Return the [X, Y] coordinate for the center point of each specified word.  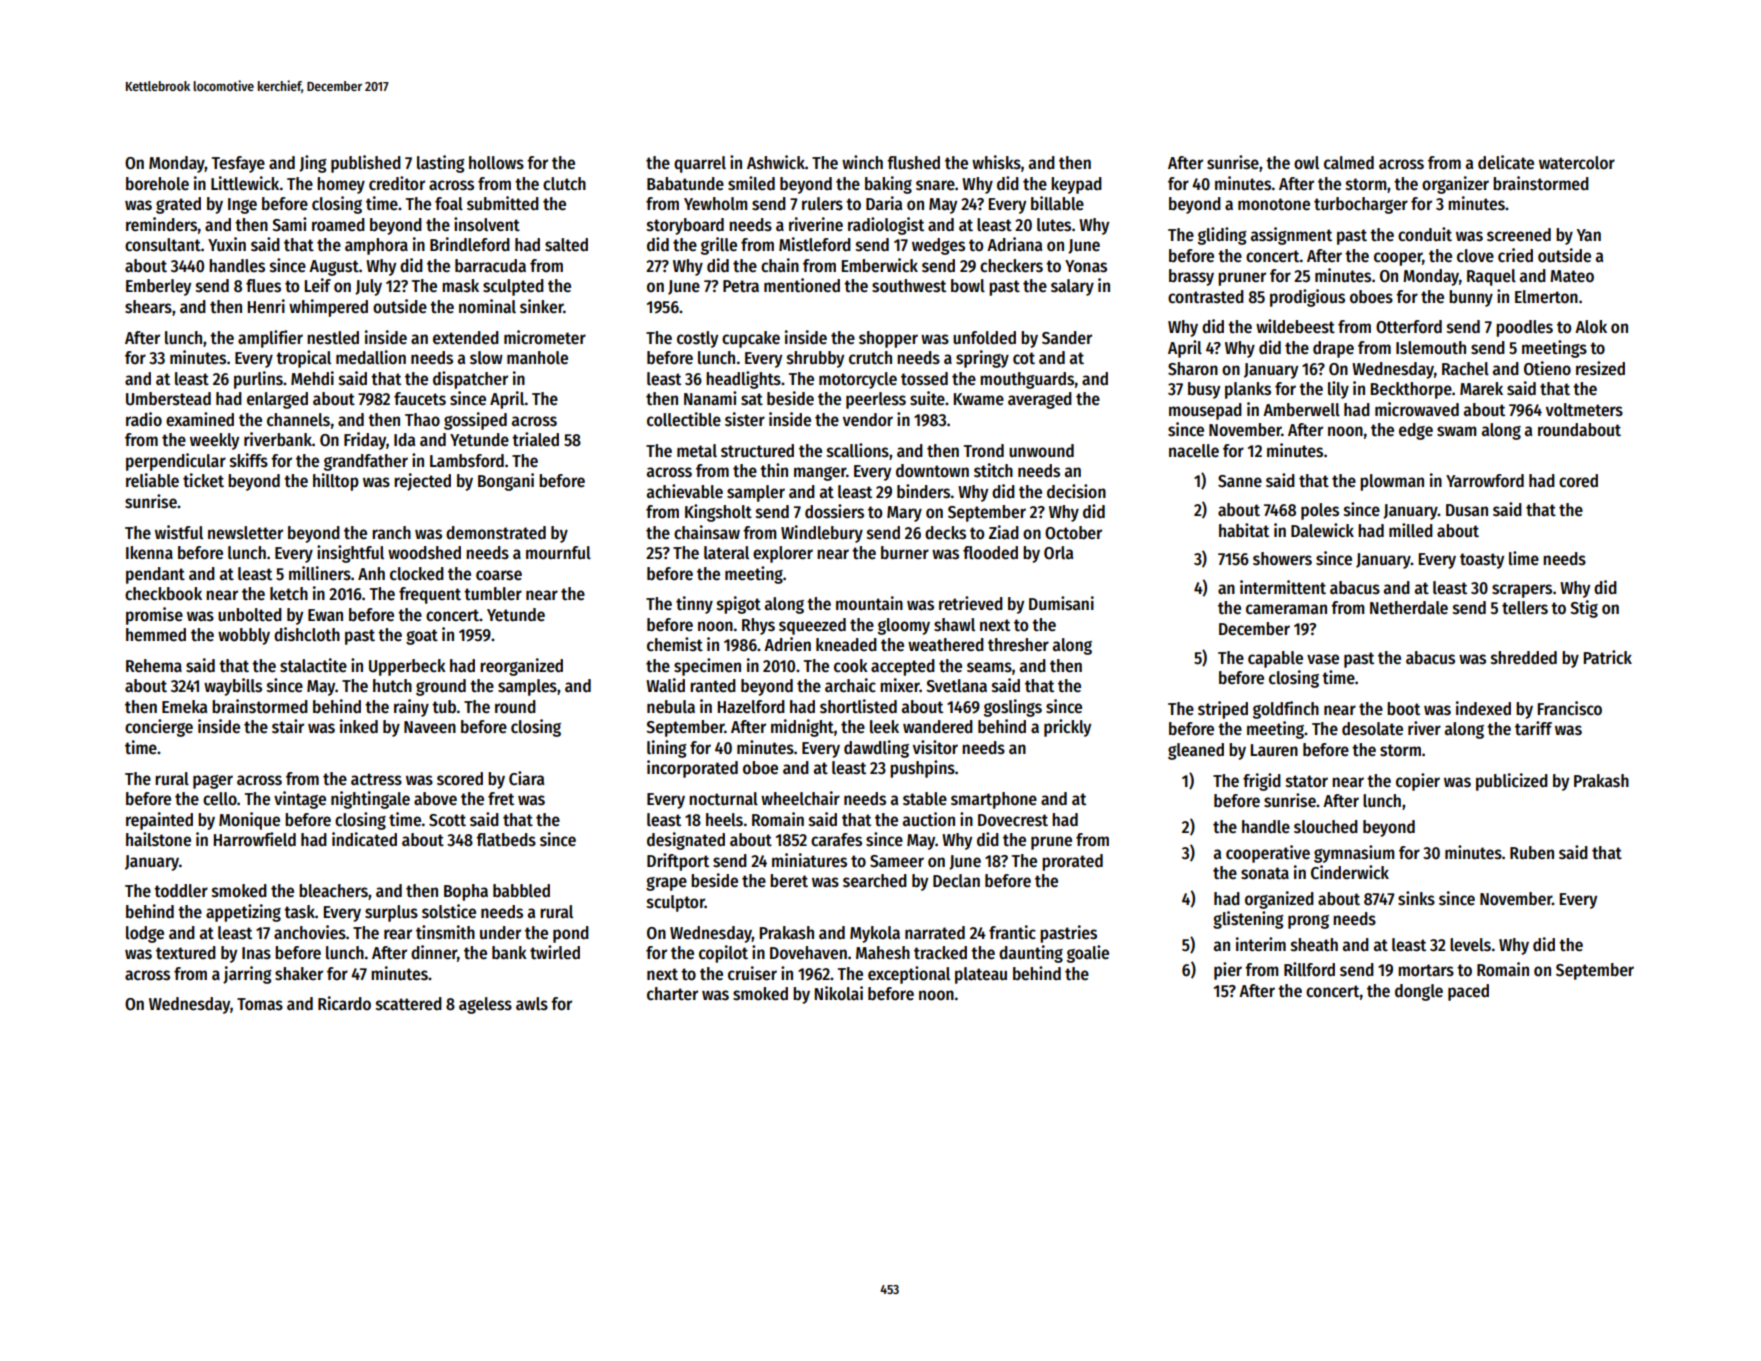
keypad [1076, 185]
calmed [1349, 163]
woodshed [424, 553]
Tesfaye [238, 164]
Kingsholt [718, 513]
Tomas [260, 1004]
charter [672, 994]
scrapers [1522, 591]
